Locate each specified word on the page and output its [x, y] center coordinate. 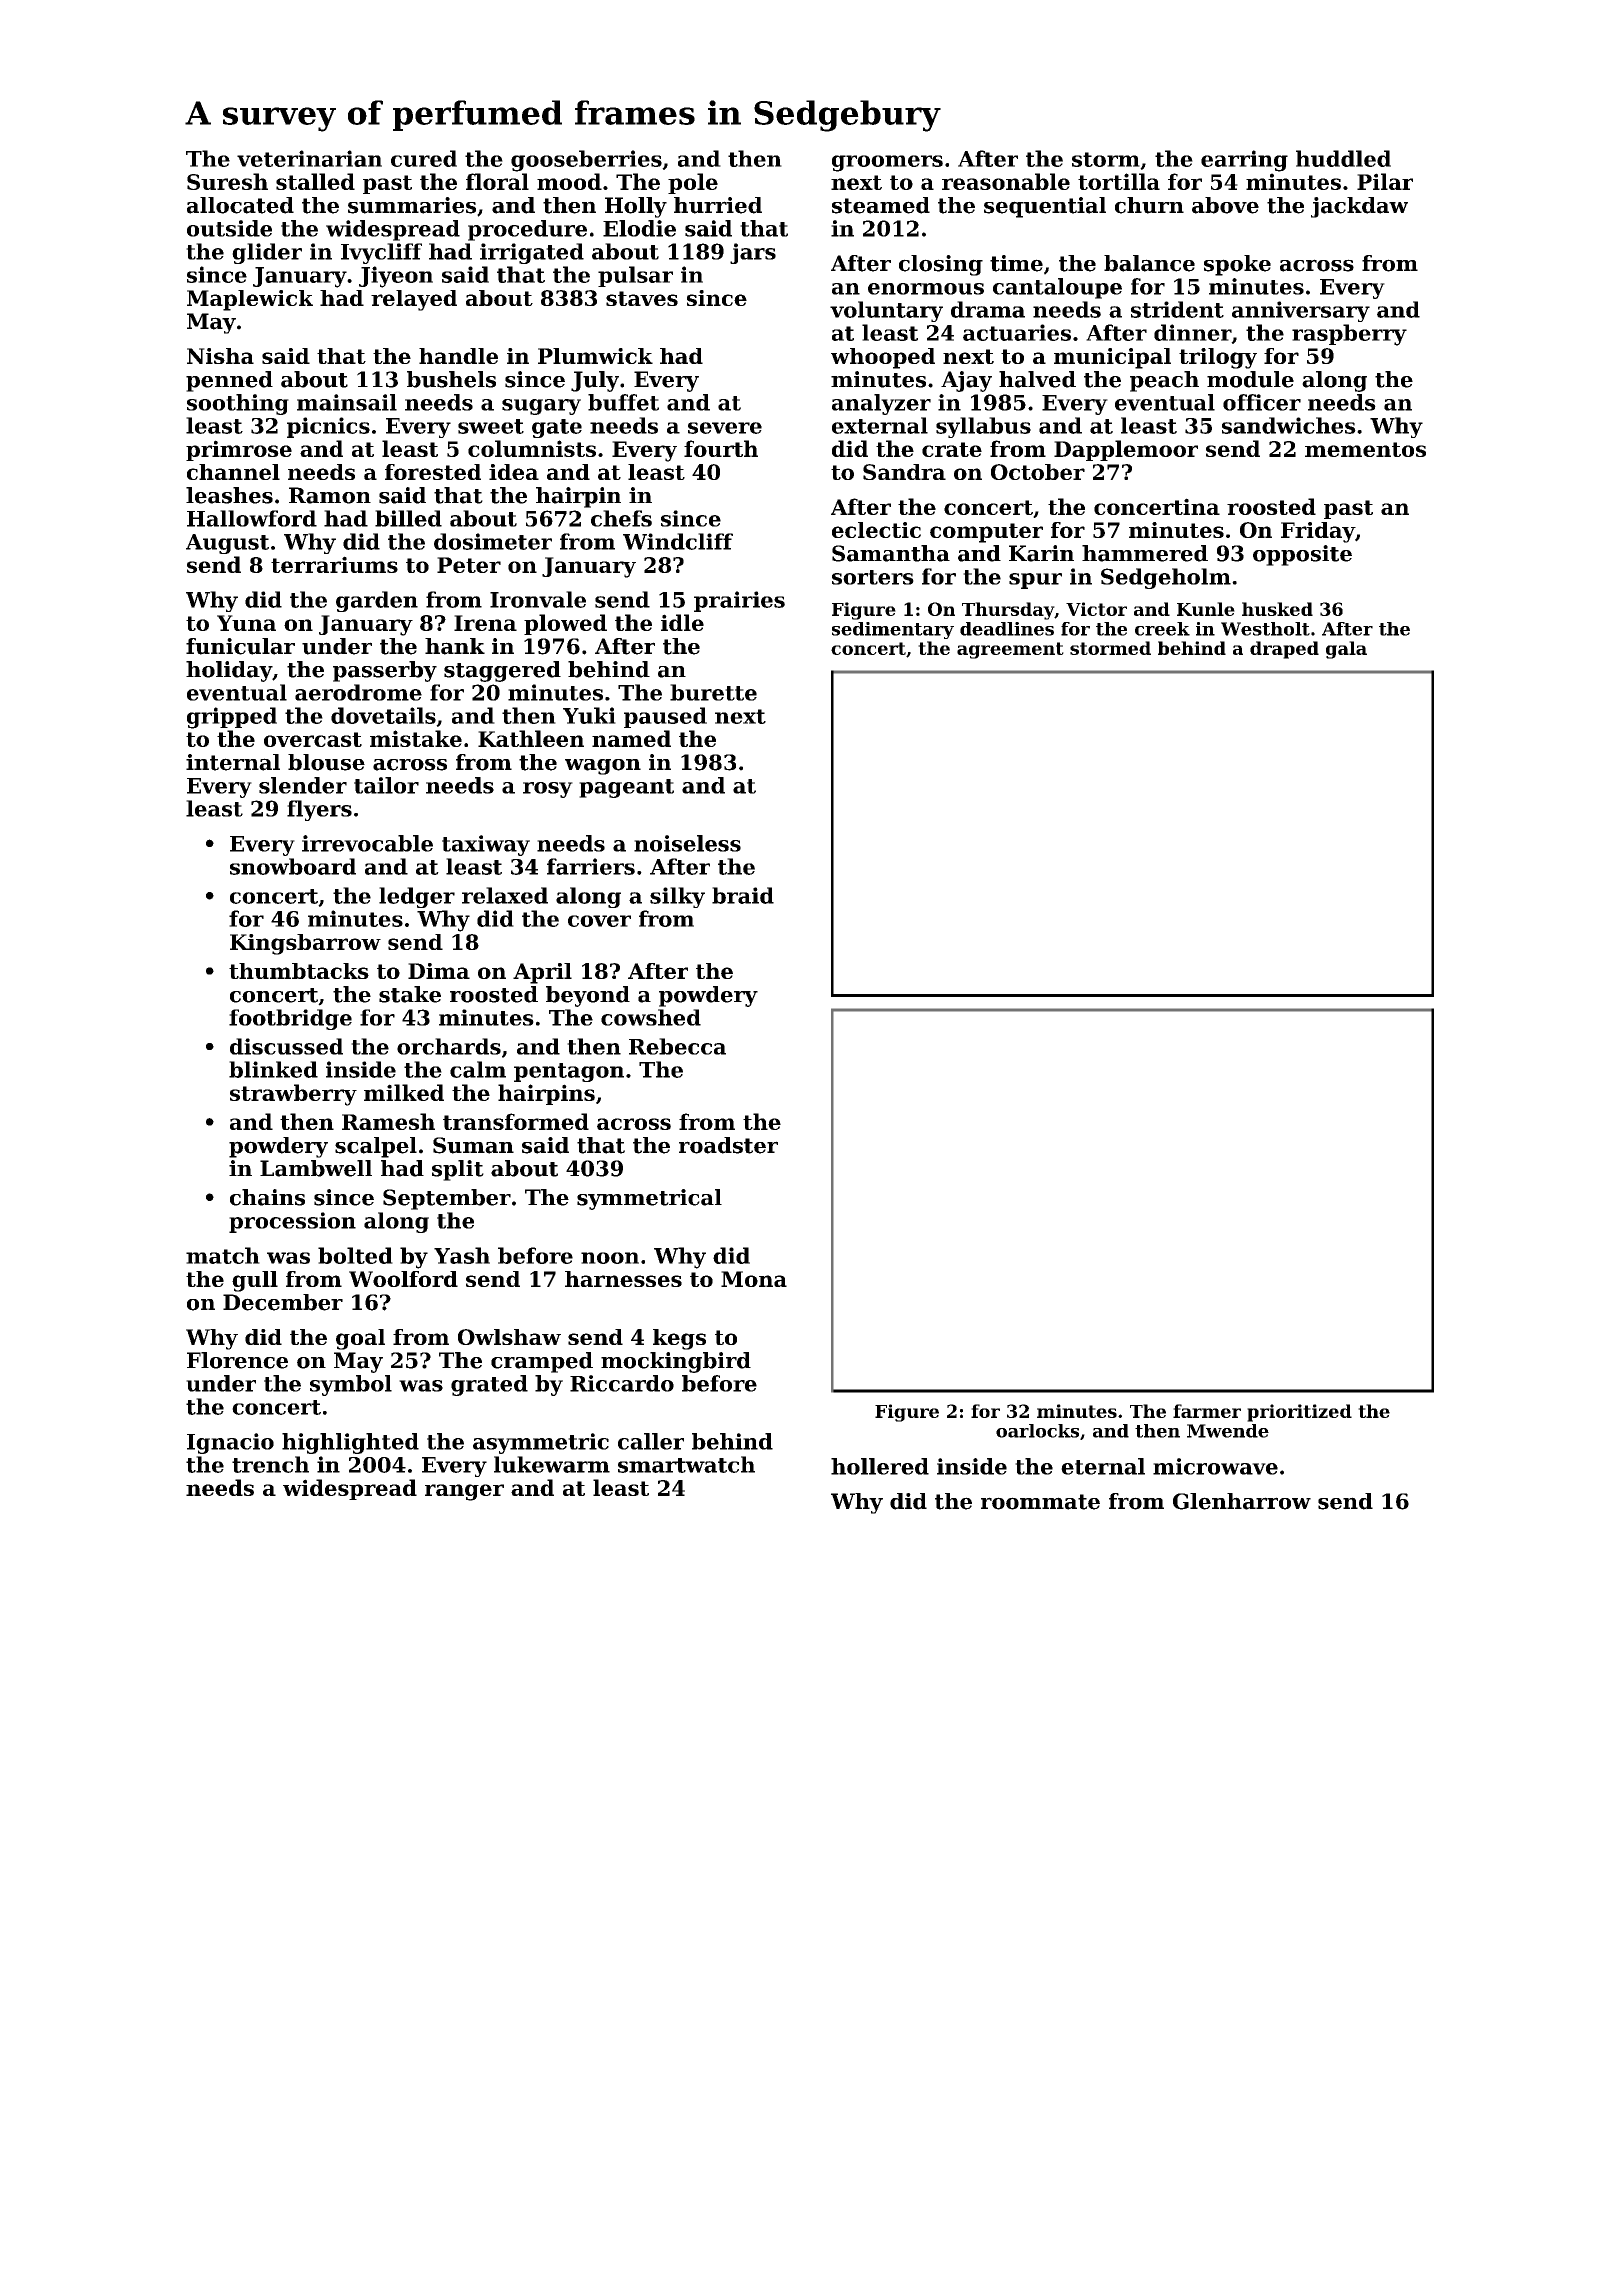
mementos [1365, 449]
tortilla [1119, 181]
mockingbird [676, 1362]
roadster [728, 1145]
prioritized [1299, 1413]
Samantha [891, 553]
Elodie [639, 228]
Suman [473, 1145]
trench [270, 1464]
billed [408, 518]
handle [458, 356]
